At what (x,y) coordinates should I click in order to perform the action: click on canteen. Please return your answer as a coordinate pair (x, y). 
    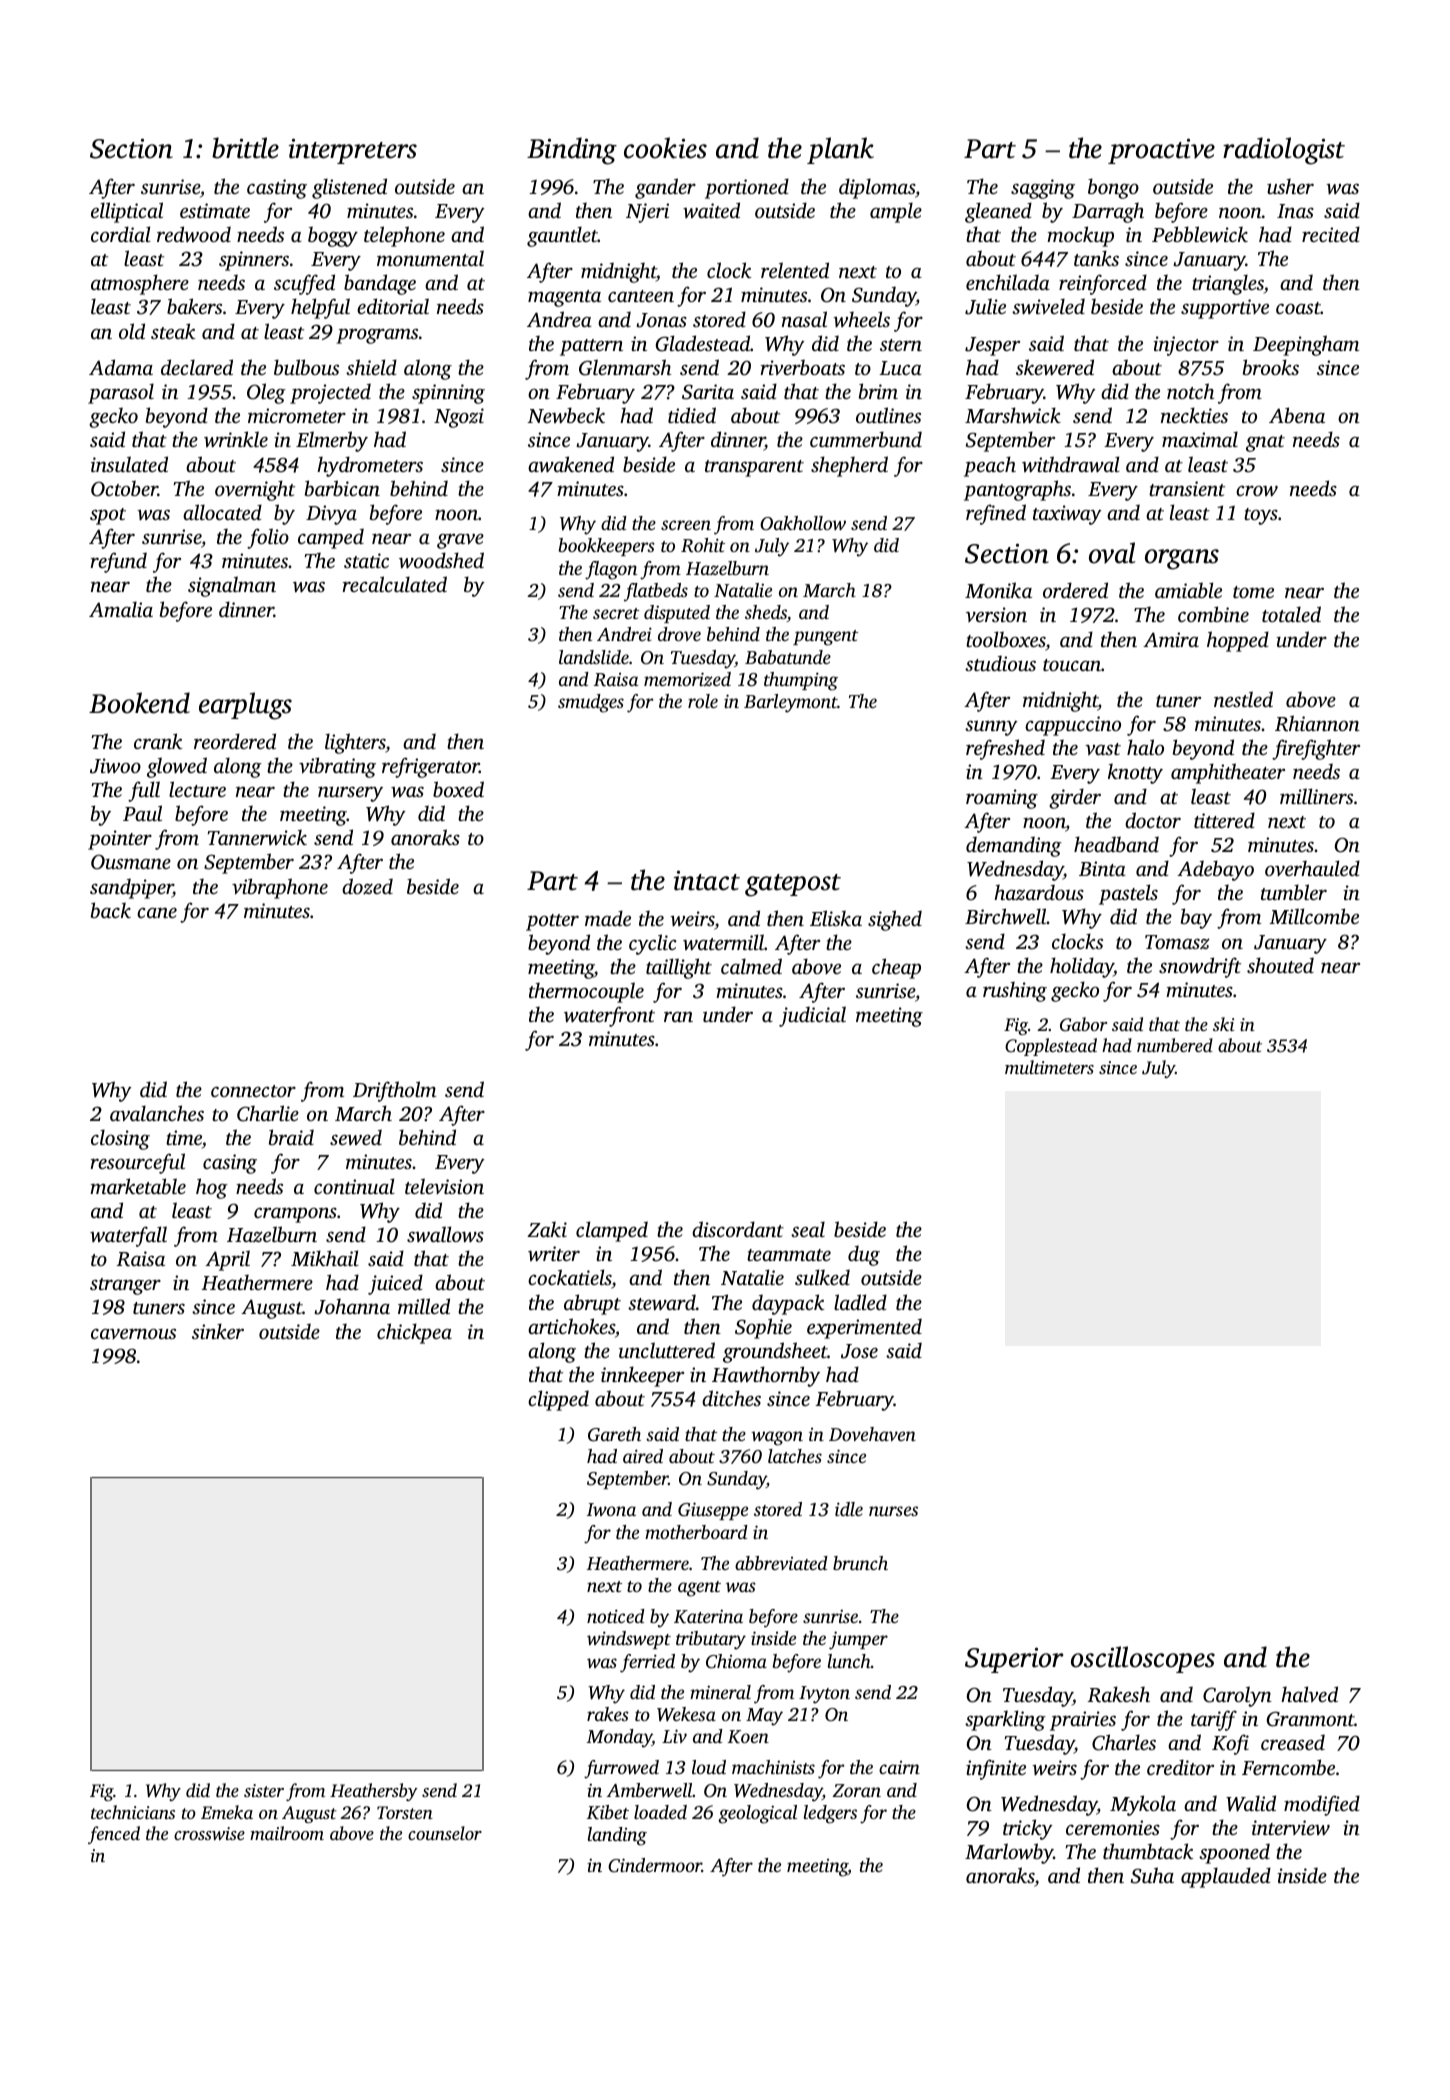
    Looking at the image, I should click on (641, 296).
